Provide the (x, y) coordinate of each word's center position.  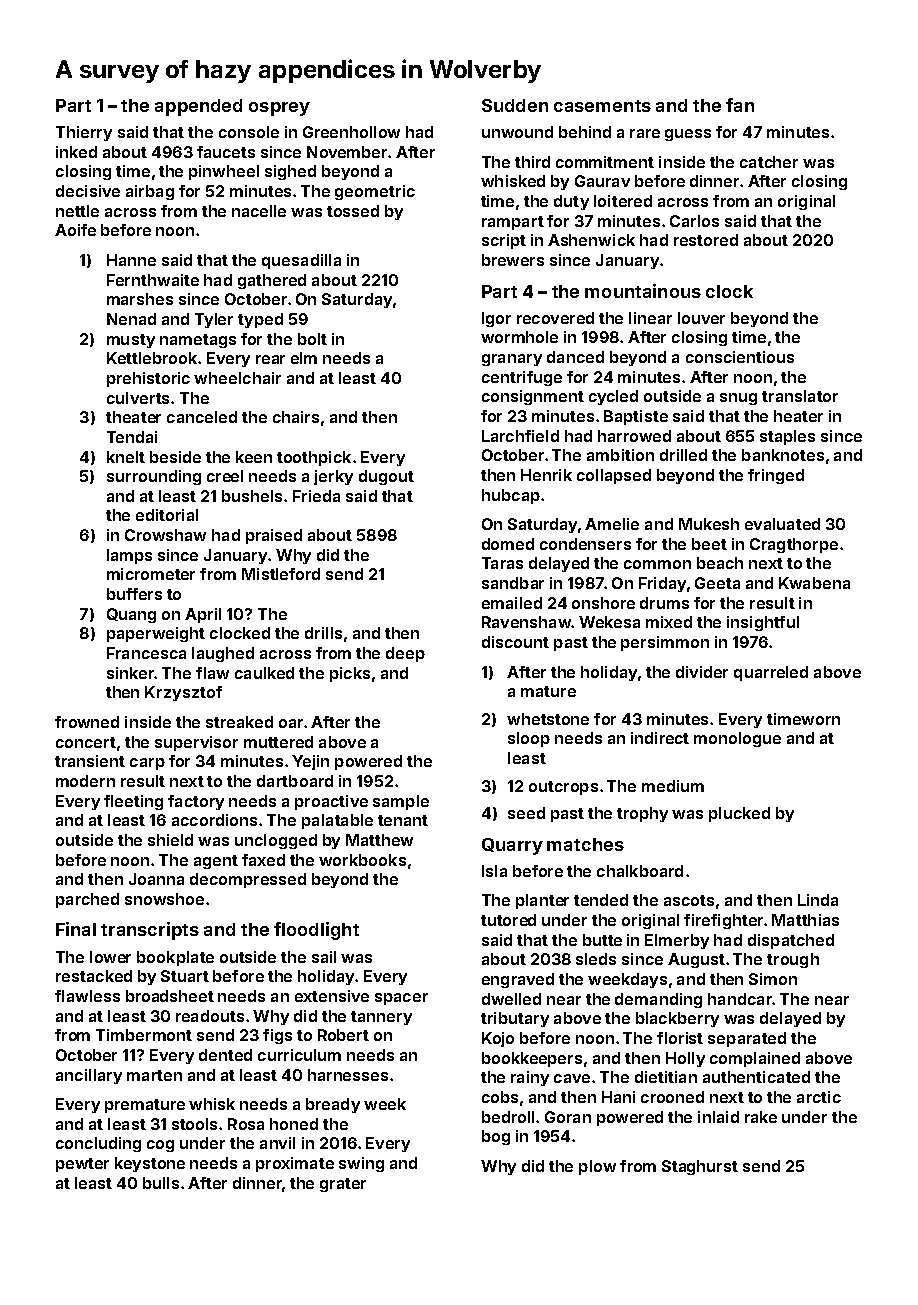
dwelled (511, 999)
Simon (773, 979)
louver (701, 318)
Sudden (515, 105)
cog (160, 1146)
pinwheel (224, 172)
